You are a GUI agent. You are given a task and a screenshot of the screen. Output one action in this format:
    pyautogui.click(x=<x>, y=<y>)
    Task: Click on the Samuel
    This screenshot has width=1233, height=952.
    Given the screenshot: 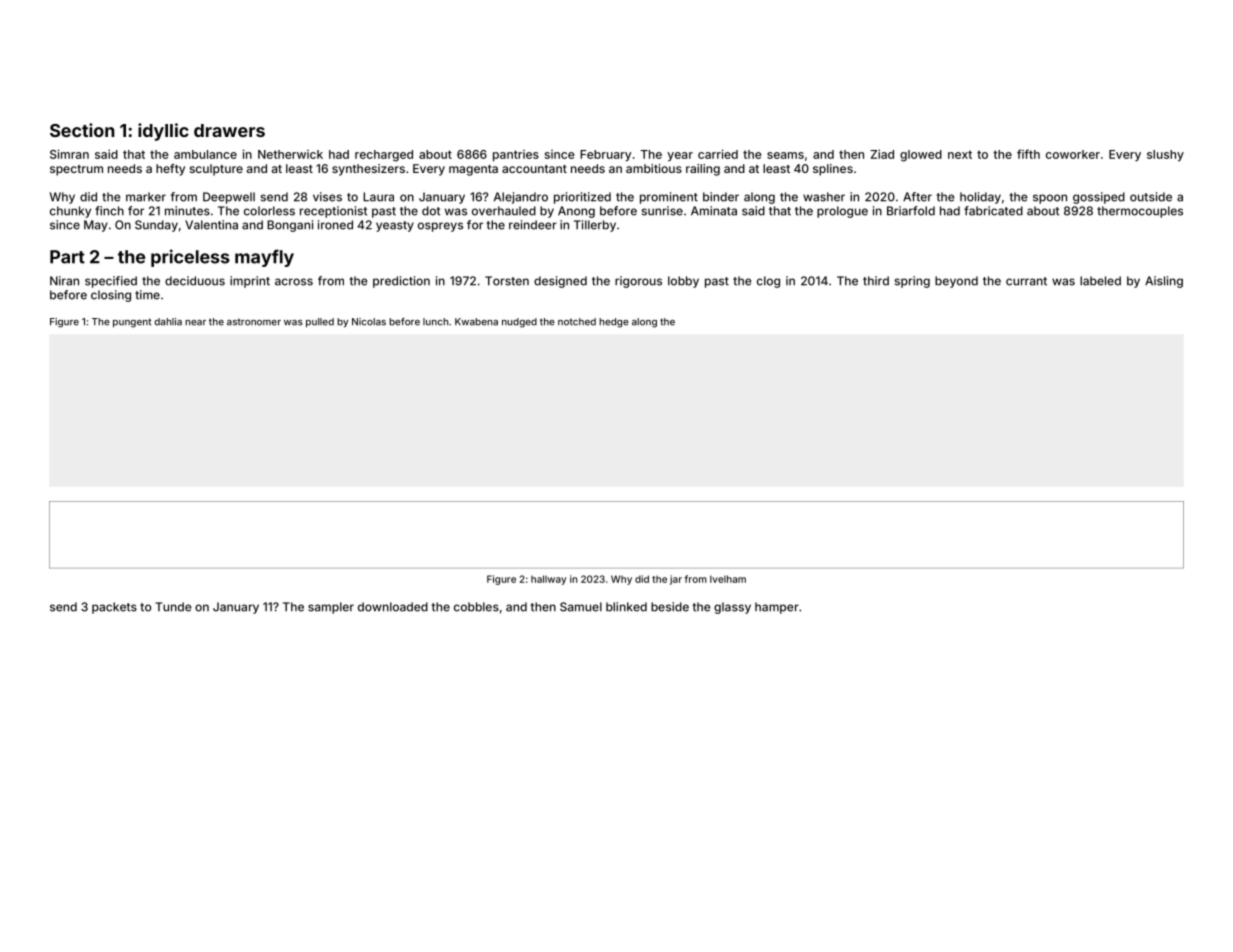 What is the action you would take?
    pyautogui.click(x=581, y=607)
